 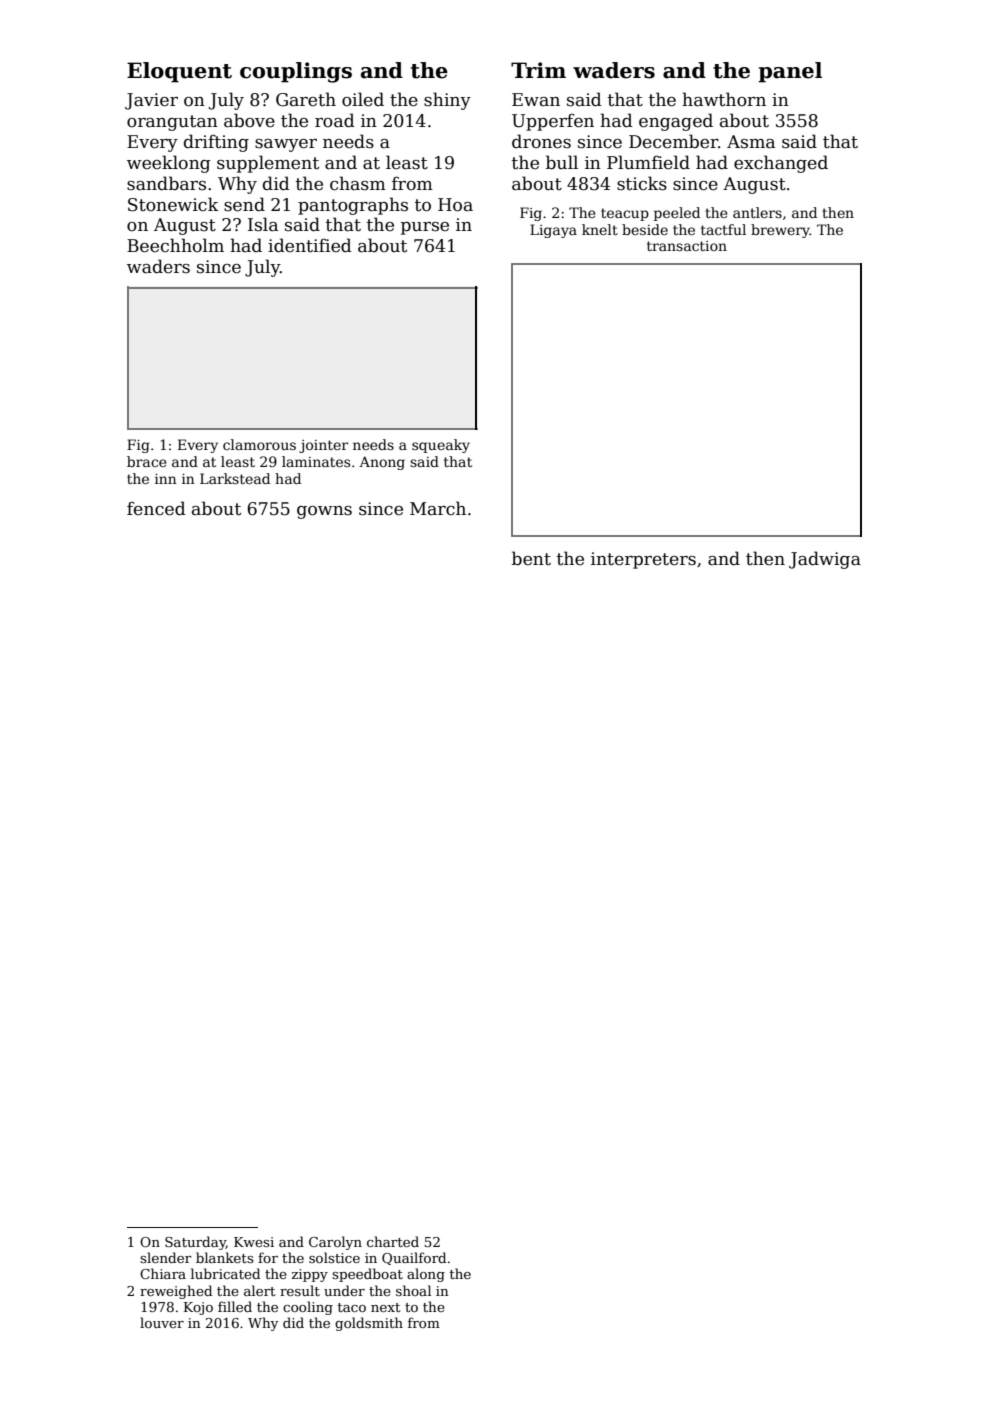 What do you see at coordinates (393, 1241) in the screenshot?
I see `charted` at bounding box center [393, 1241].
